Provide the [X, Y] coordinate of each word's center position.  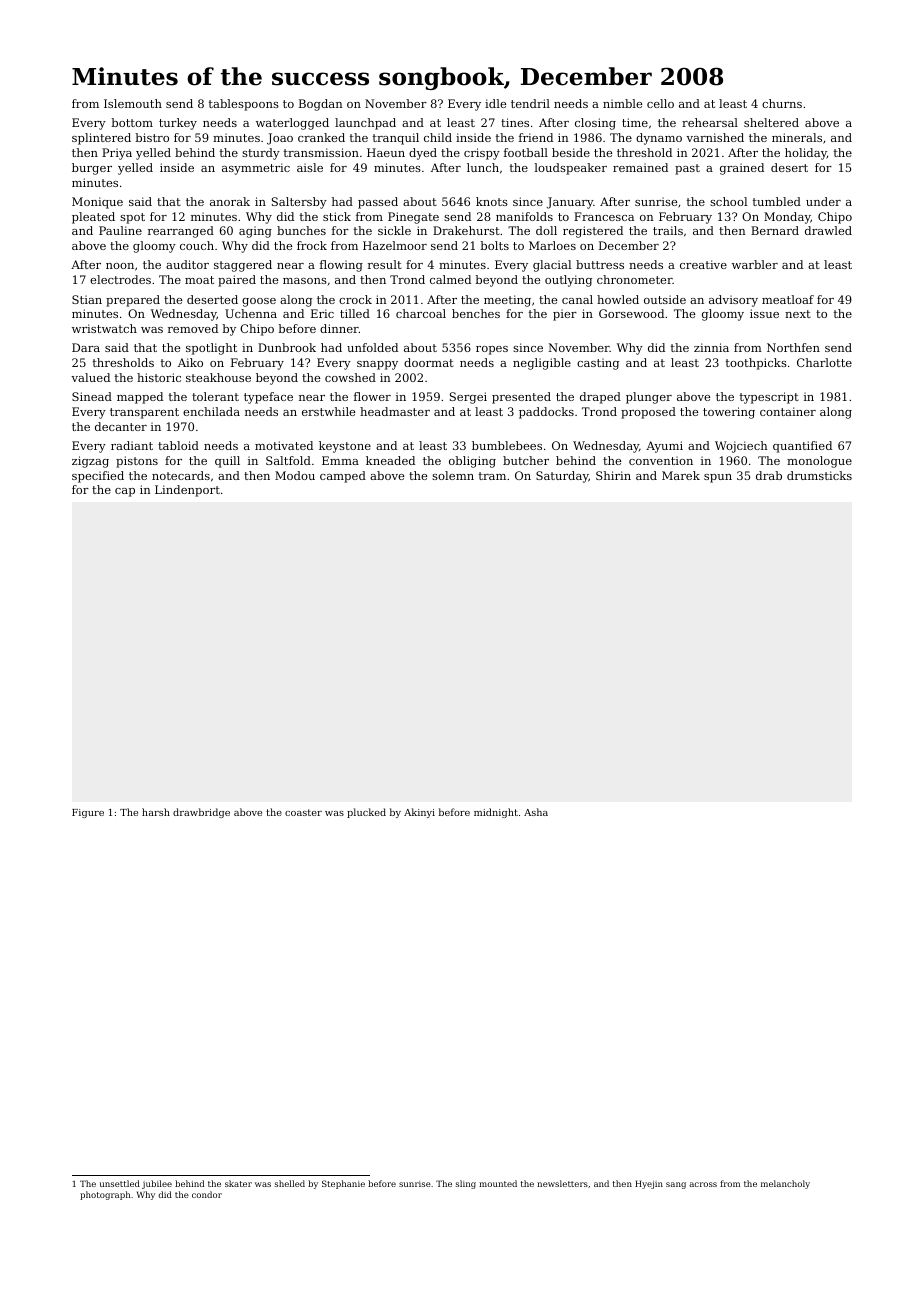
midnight [496, 813]
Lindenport [187, 491]
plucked [366, 813]
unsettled [120, 1183]
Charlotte [824, 362]
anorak [230, 201]
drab [769, 475]
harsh [156, 812]
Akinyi [419, 813]
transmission [321, 152]
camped [343, 477]
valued [90, 377]
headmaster [395, 411]
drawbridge [201, 813]
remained [640, 167]
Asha [536, 812]
